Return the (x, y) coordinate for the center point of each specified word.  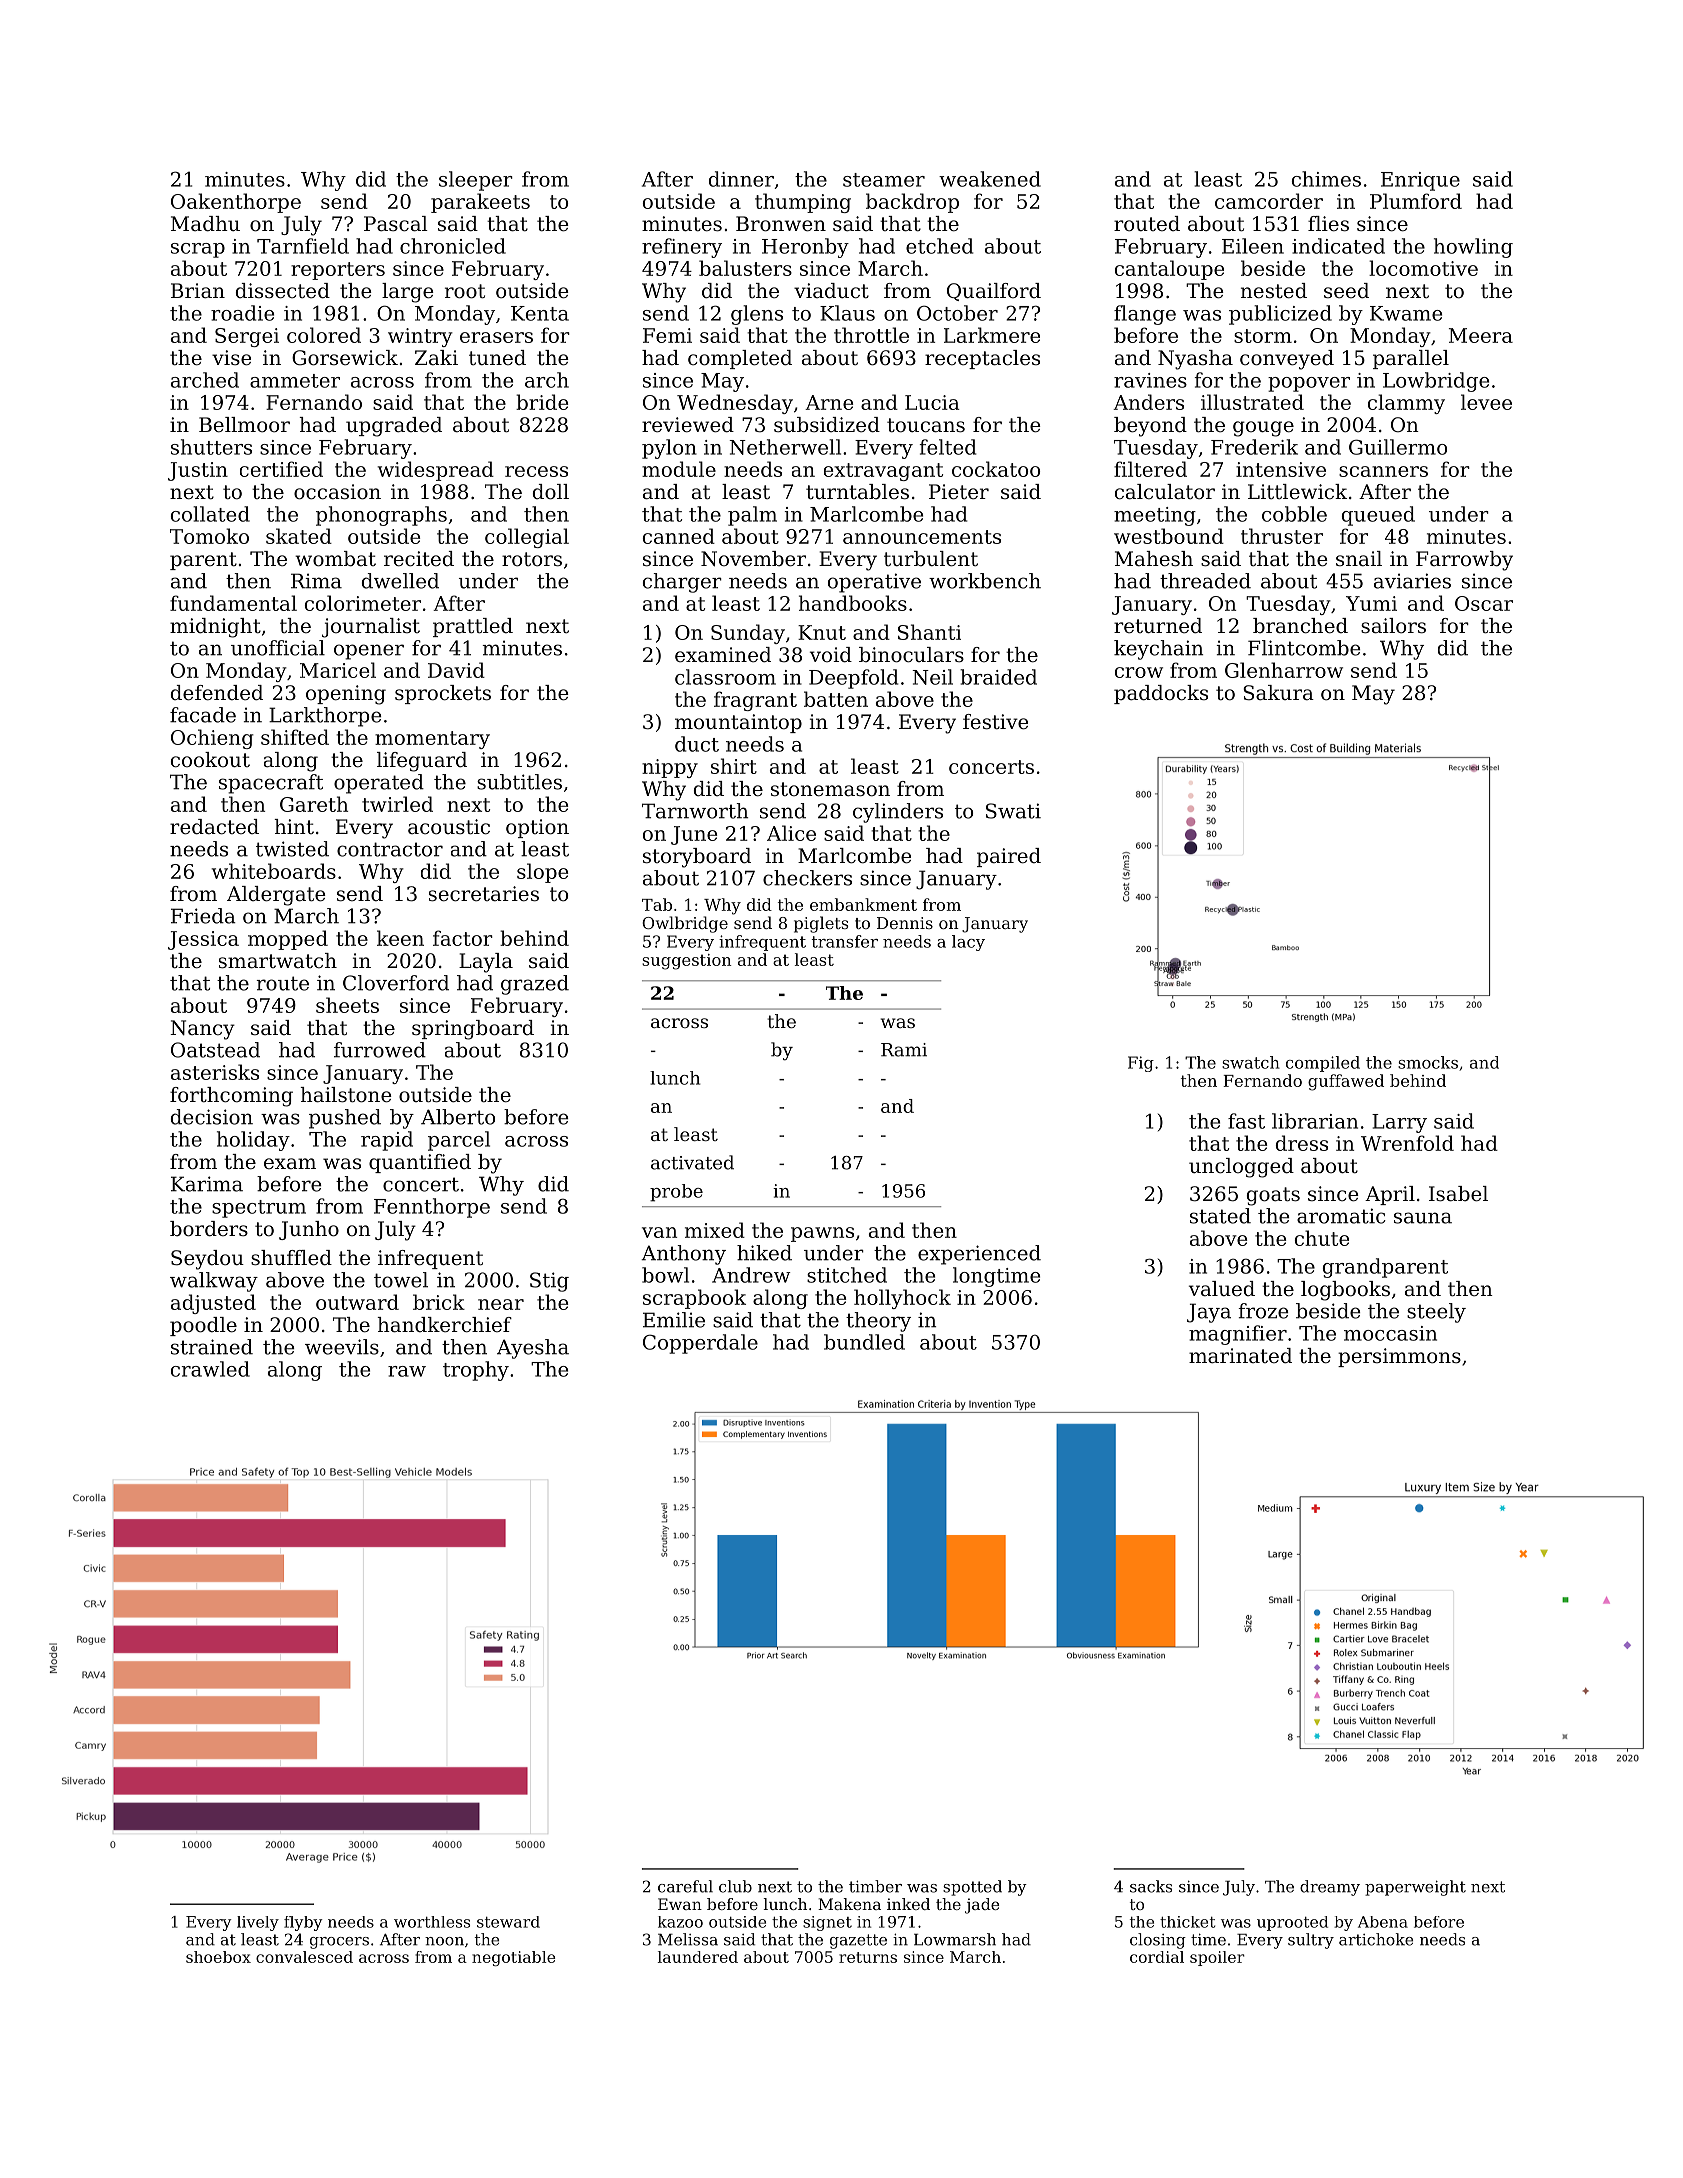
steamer (884, 180)
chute (1322, 1238)
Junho (309, 1230)
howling (1473, 248)
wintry (420, 337)
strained (212, 1347)
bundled (864, 1342)
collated (210, 514)
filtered (1150, 469)
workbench (985, 581)
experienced (979, 1255)
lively (258, 1923)
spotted (972, 1888)
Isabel (1458, 1194)
